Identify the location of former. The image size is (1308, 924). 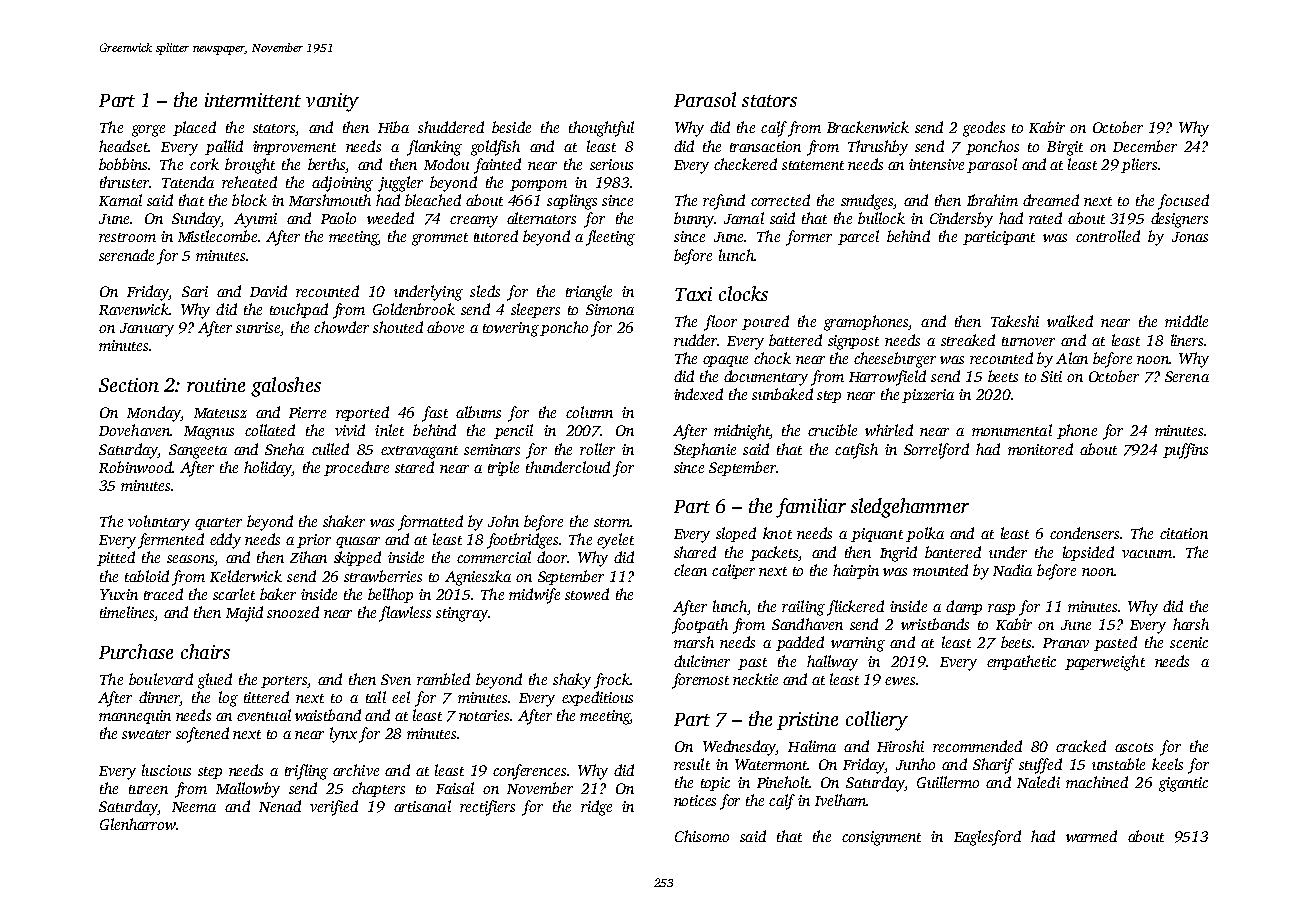
(809, 238).
